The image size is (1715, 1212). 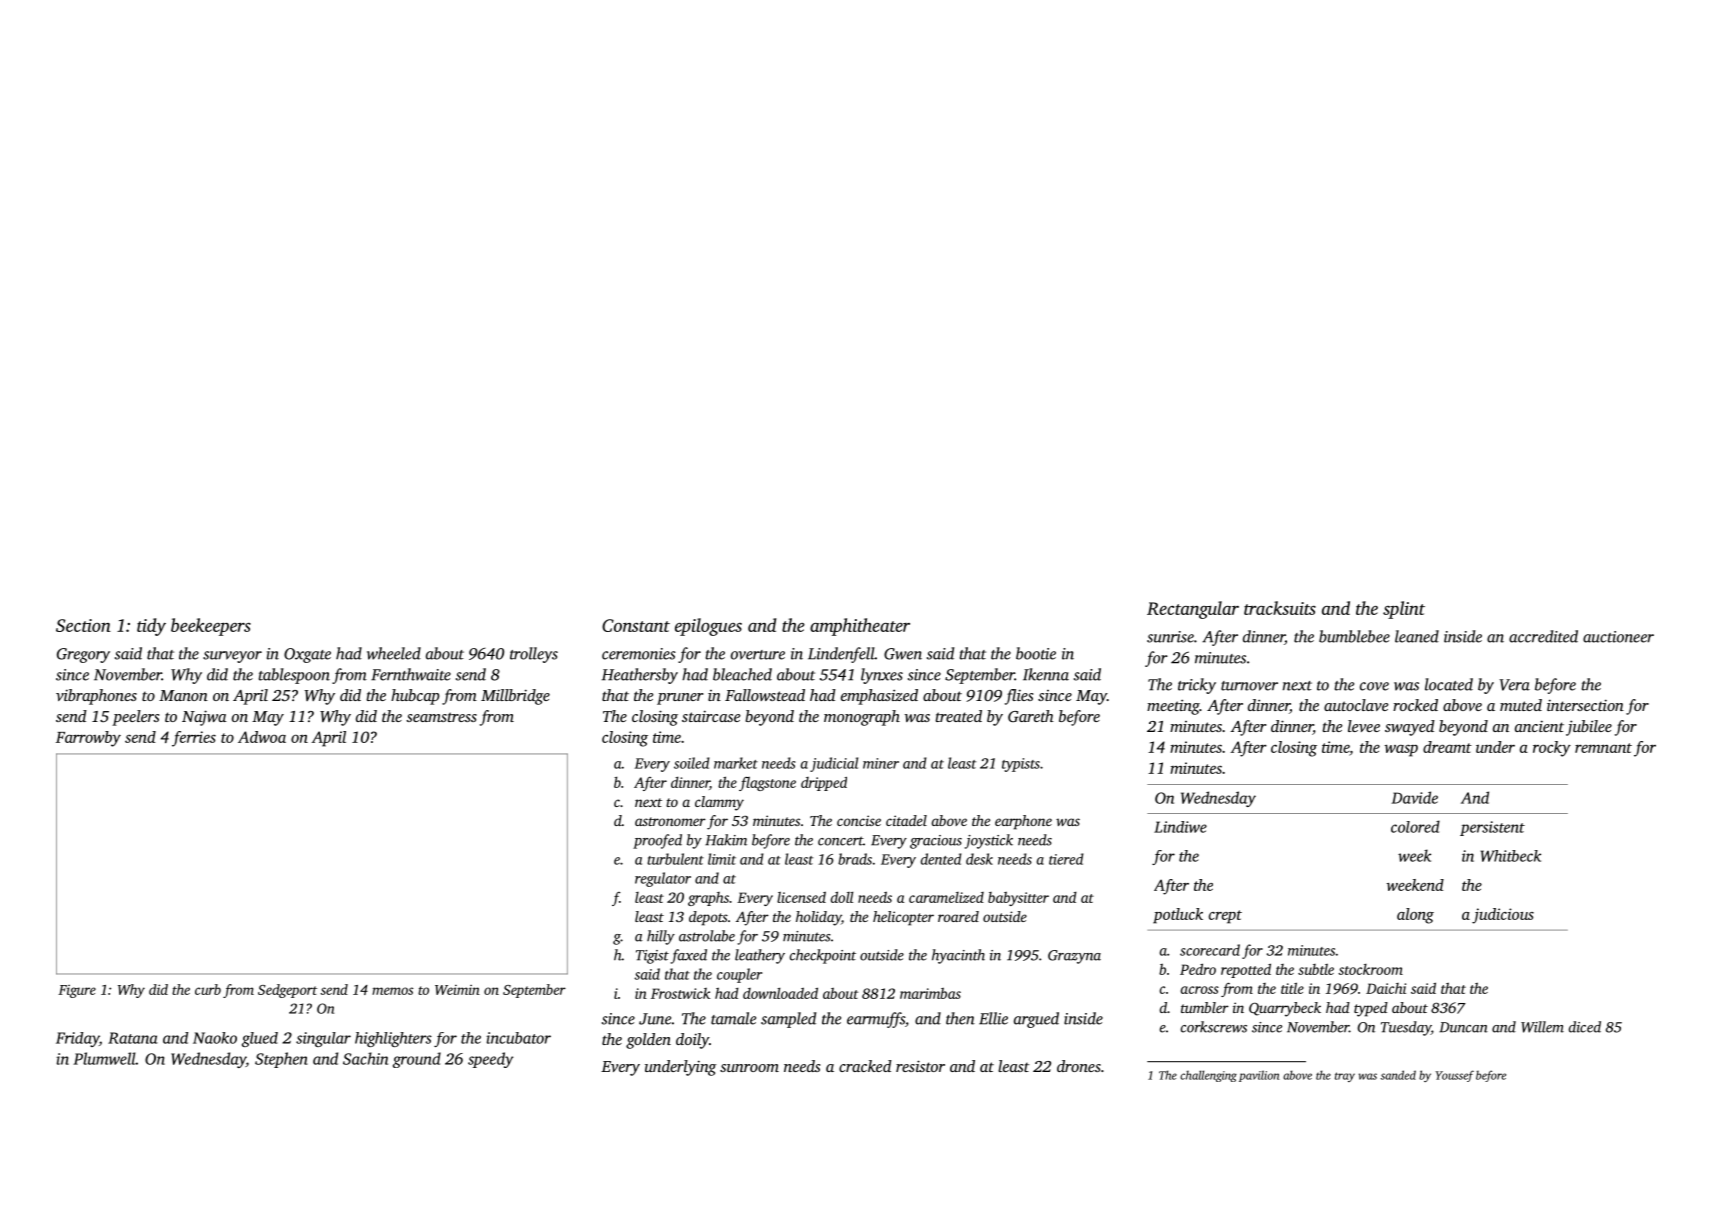 I want to click on regulator, so click(x=663, y=879).
